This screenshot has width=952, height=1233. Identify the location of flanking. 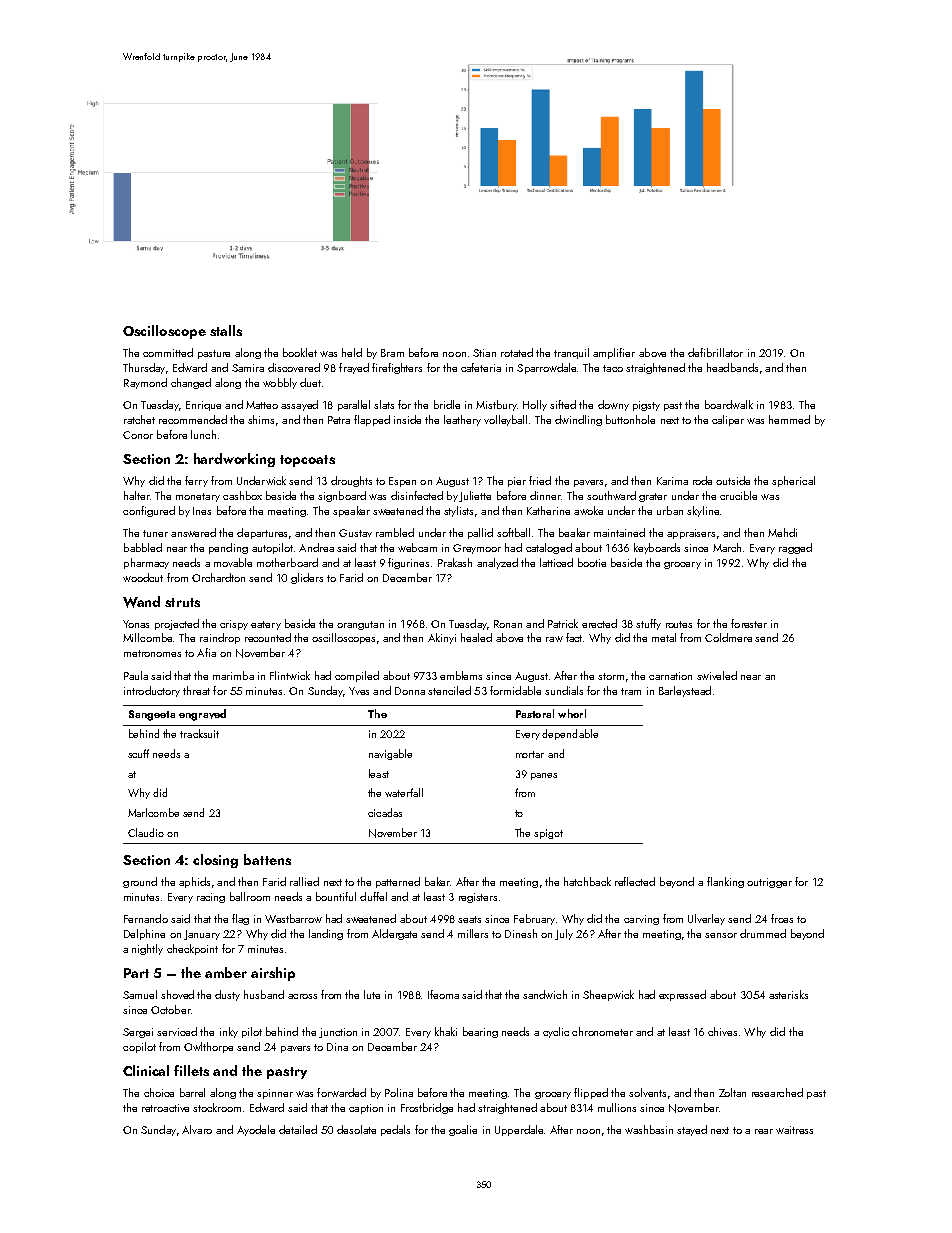
(725, 882).
